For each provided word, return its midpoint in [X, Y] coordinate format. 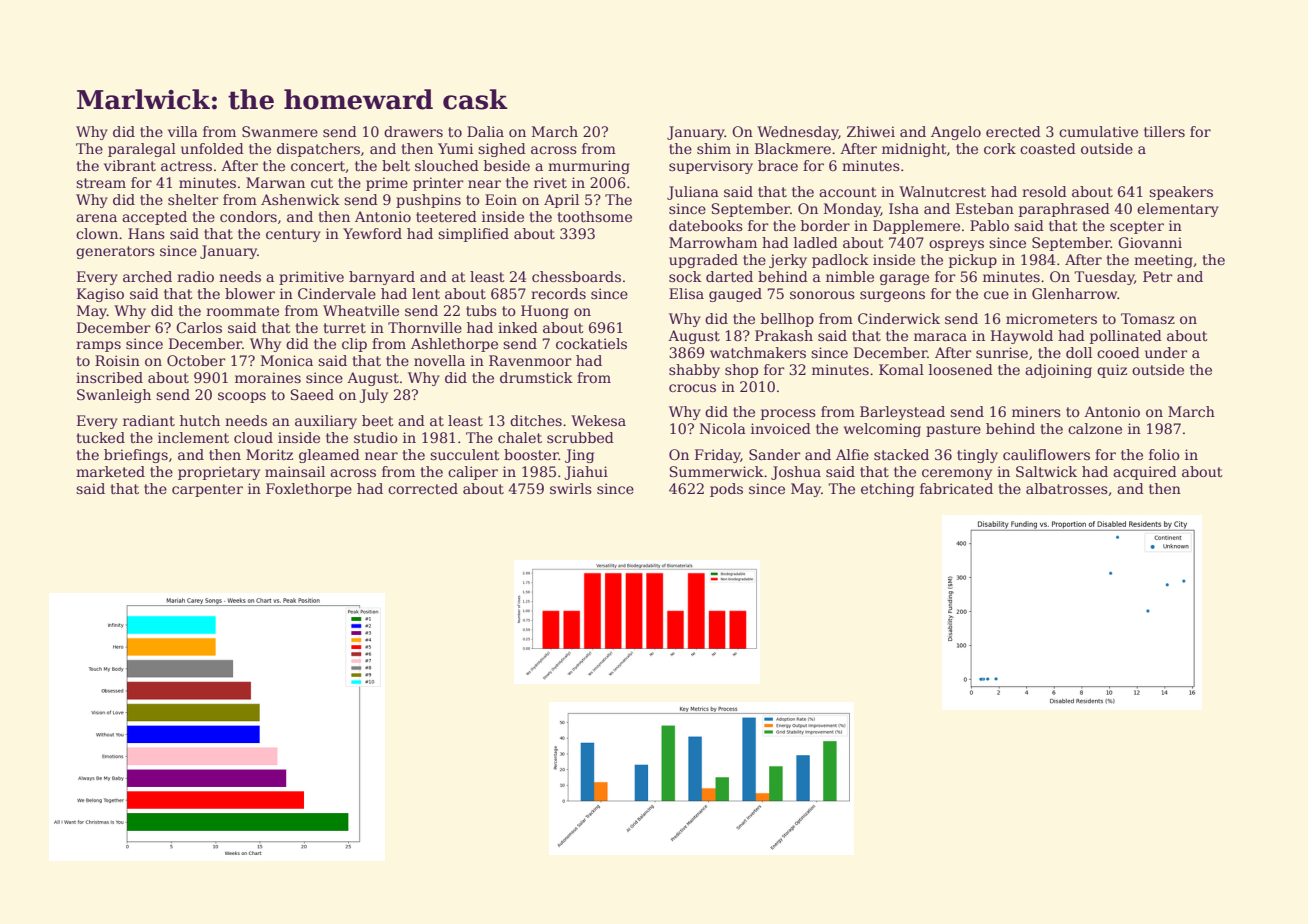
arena [96, 218]
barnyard [382, 278]
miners [1036, 411]
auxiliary [326, 422]
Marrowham [713, 242]
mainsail [295, 471]
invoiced [781, 428]
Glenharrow [1074, 293]
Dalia [485, 131]
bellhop [787, 320]
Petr [1158, 276]
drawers [413, 131]
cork [1000, 148]
